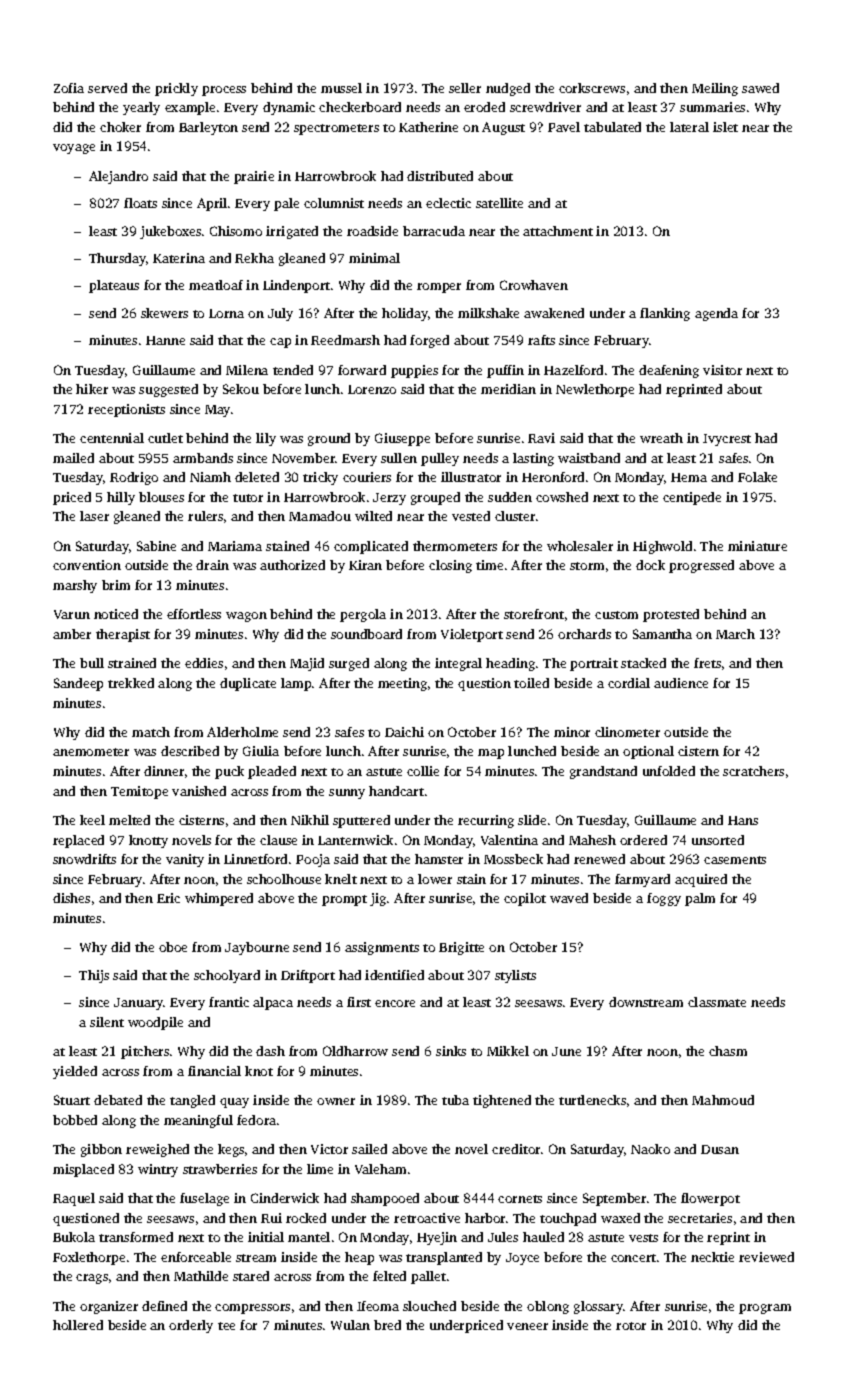 The width and height of the document is (849, 1400). Describe the element at coordinates (191, 1326) in the document. I see `orderly` at that location.
